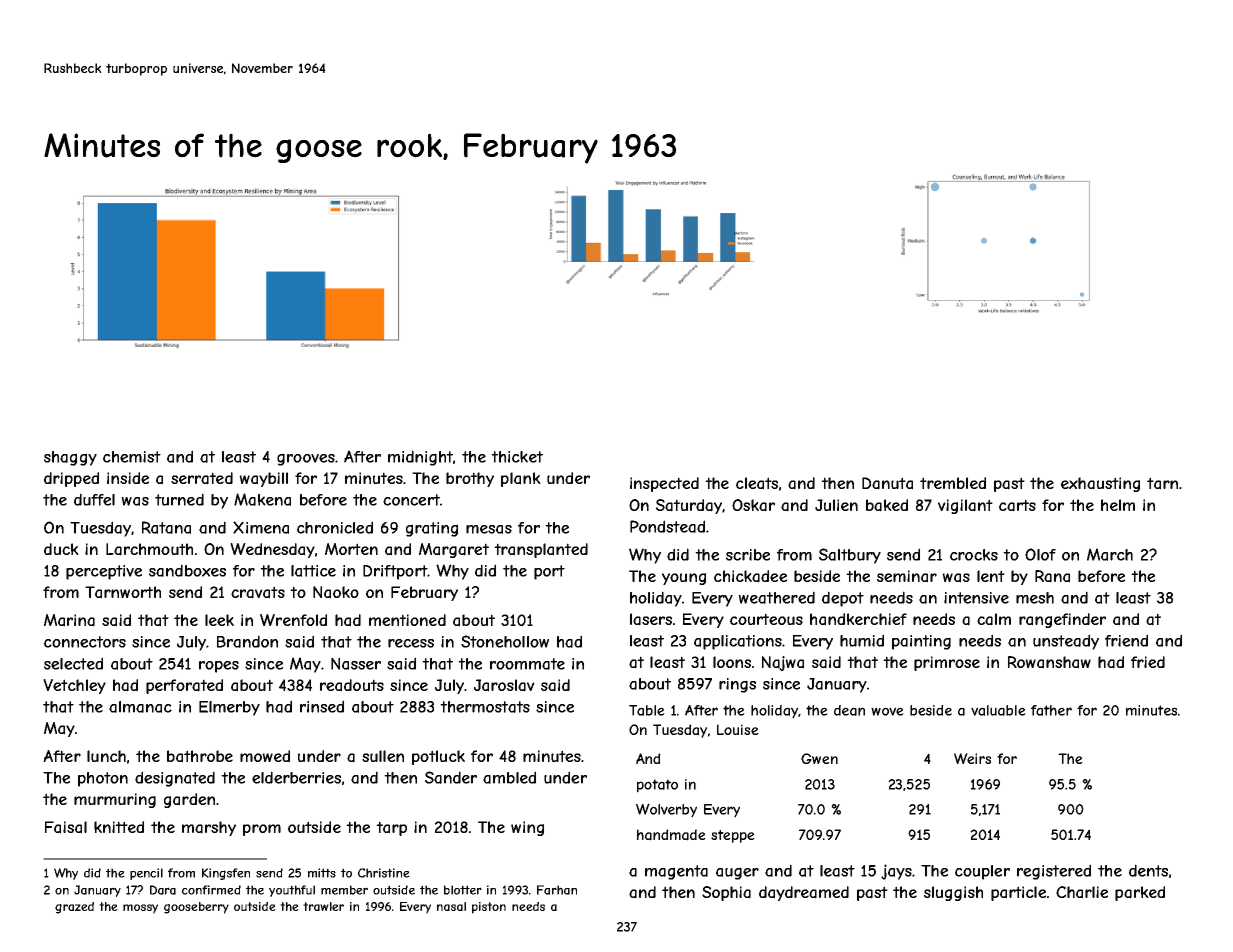 The image size is (1233, 952). What do you see at coordinates (1100, 484) in the image?
I see `exhausting` at bounding box center [1100, 484].
